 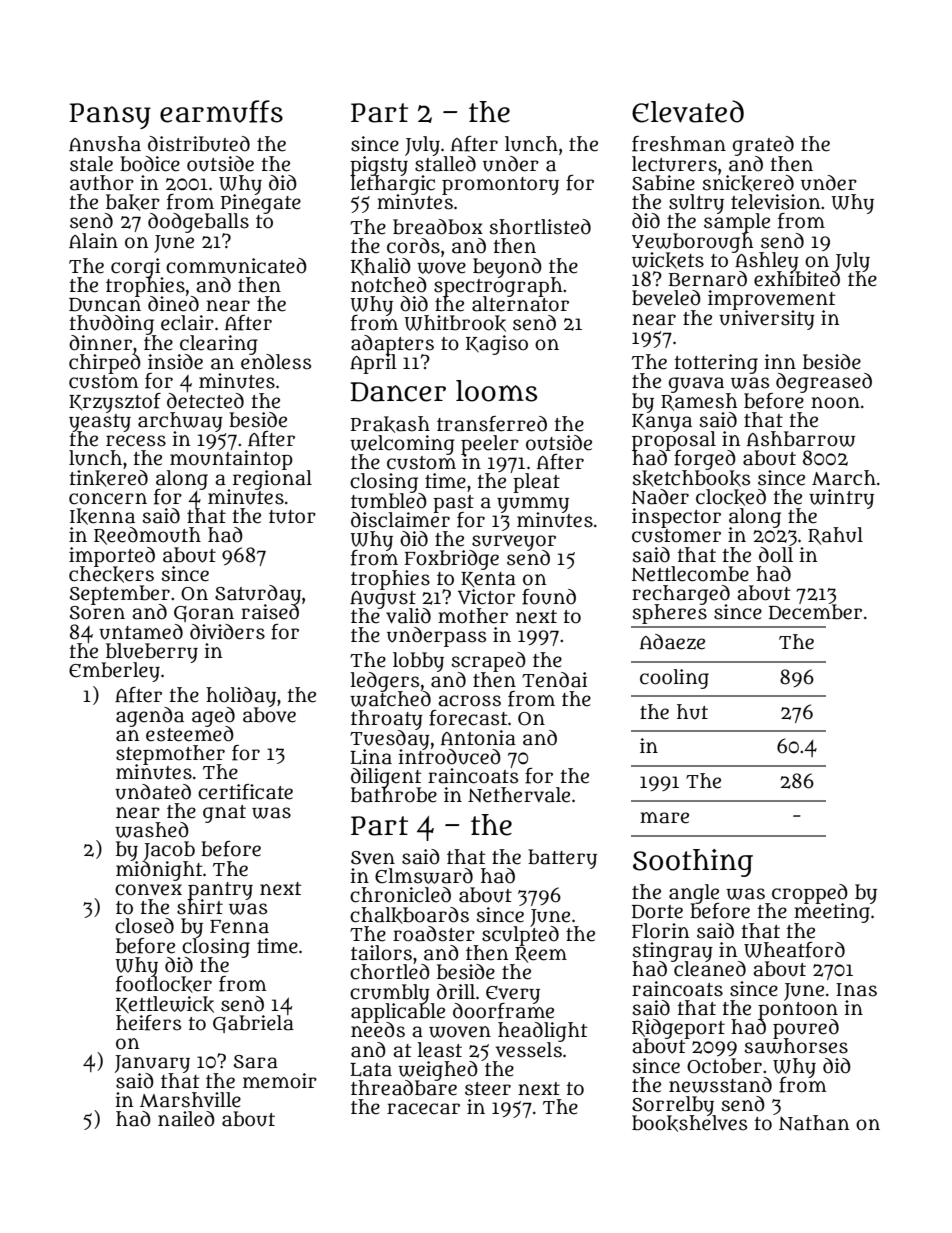 I want to click on noon, so click(x=835, y=403).
